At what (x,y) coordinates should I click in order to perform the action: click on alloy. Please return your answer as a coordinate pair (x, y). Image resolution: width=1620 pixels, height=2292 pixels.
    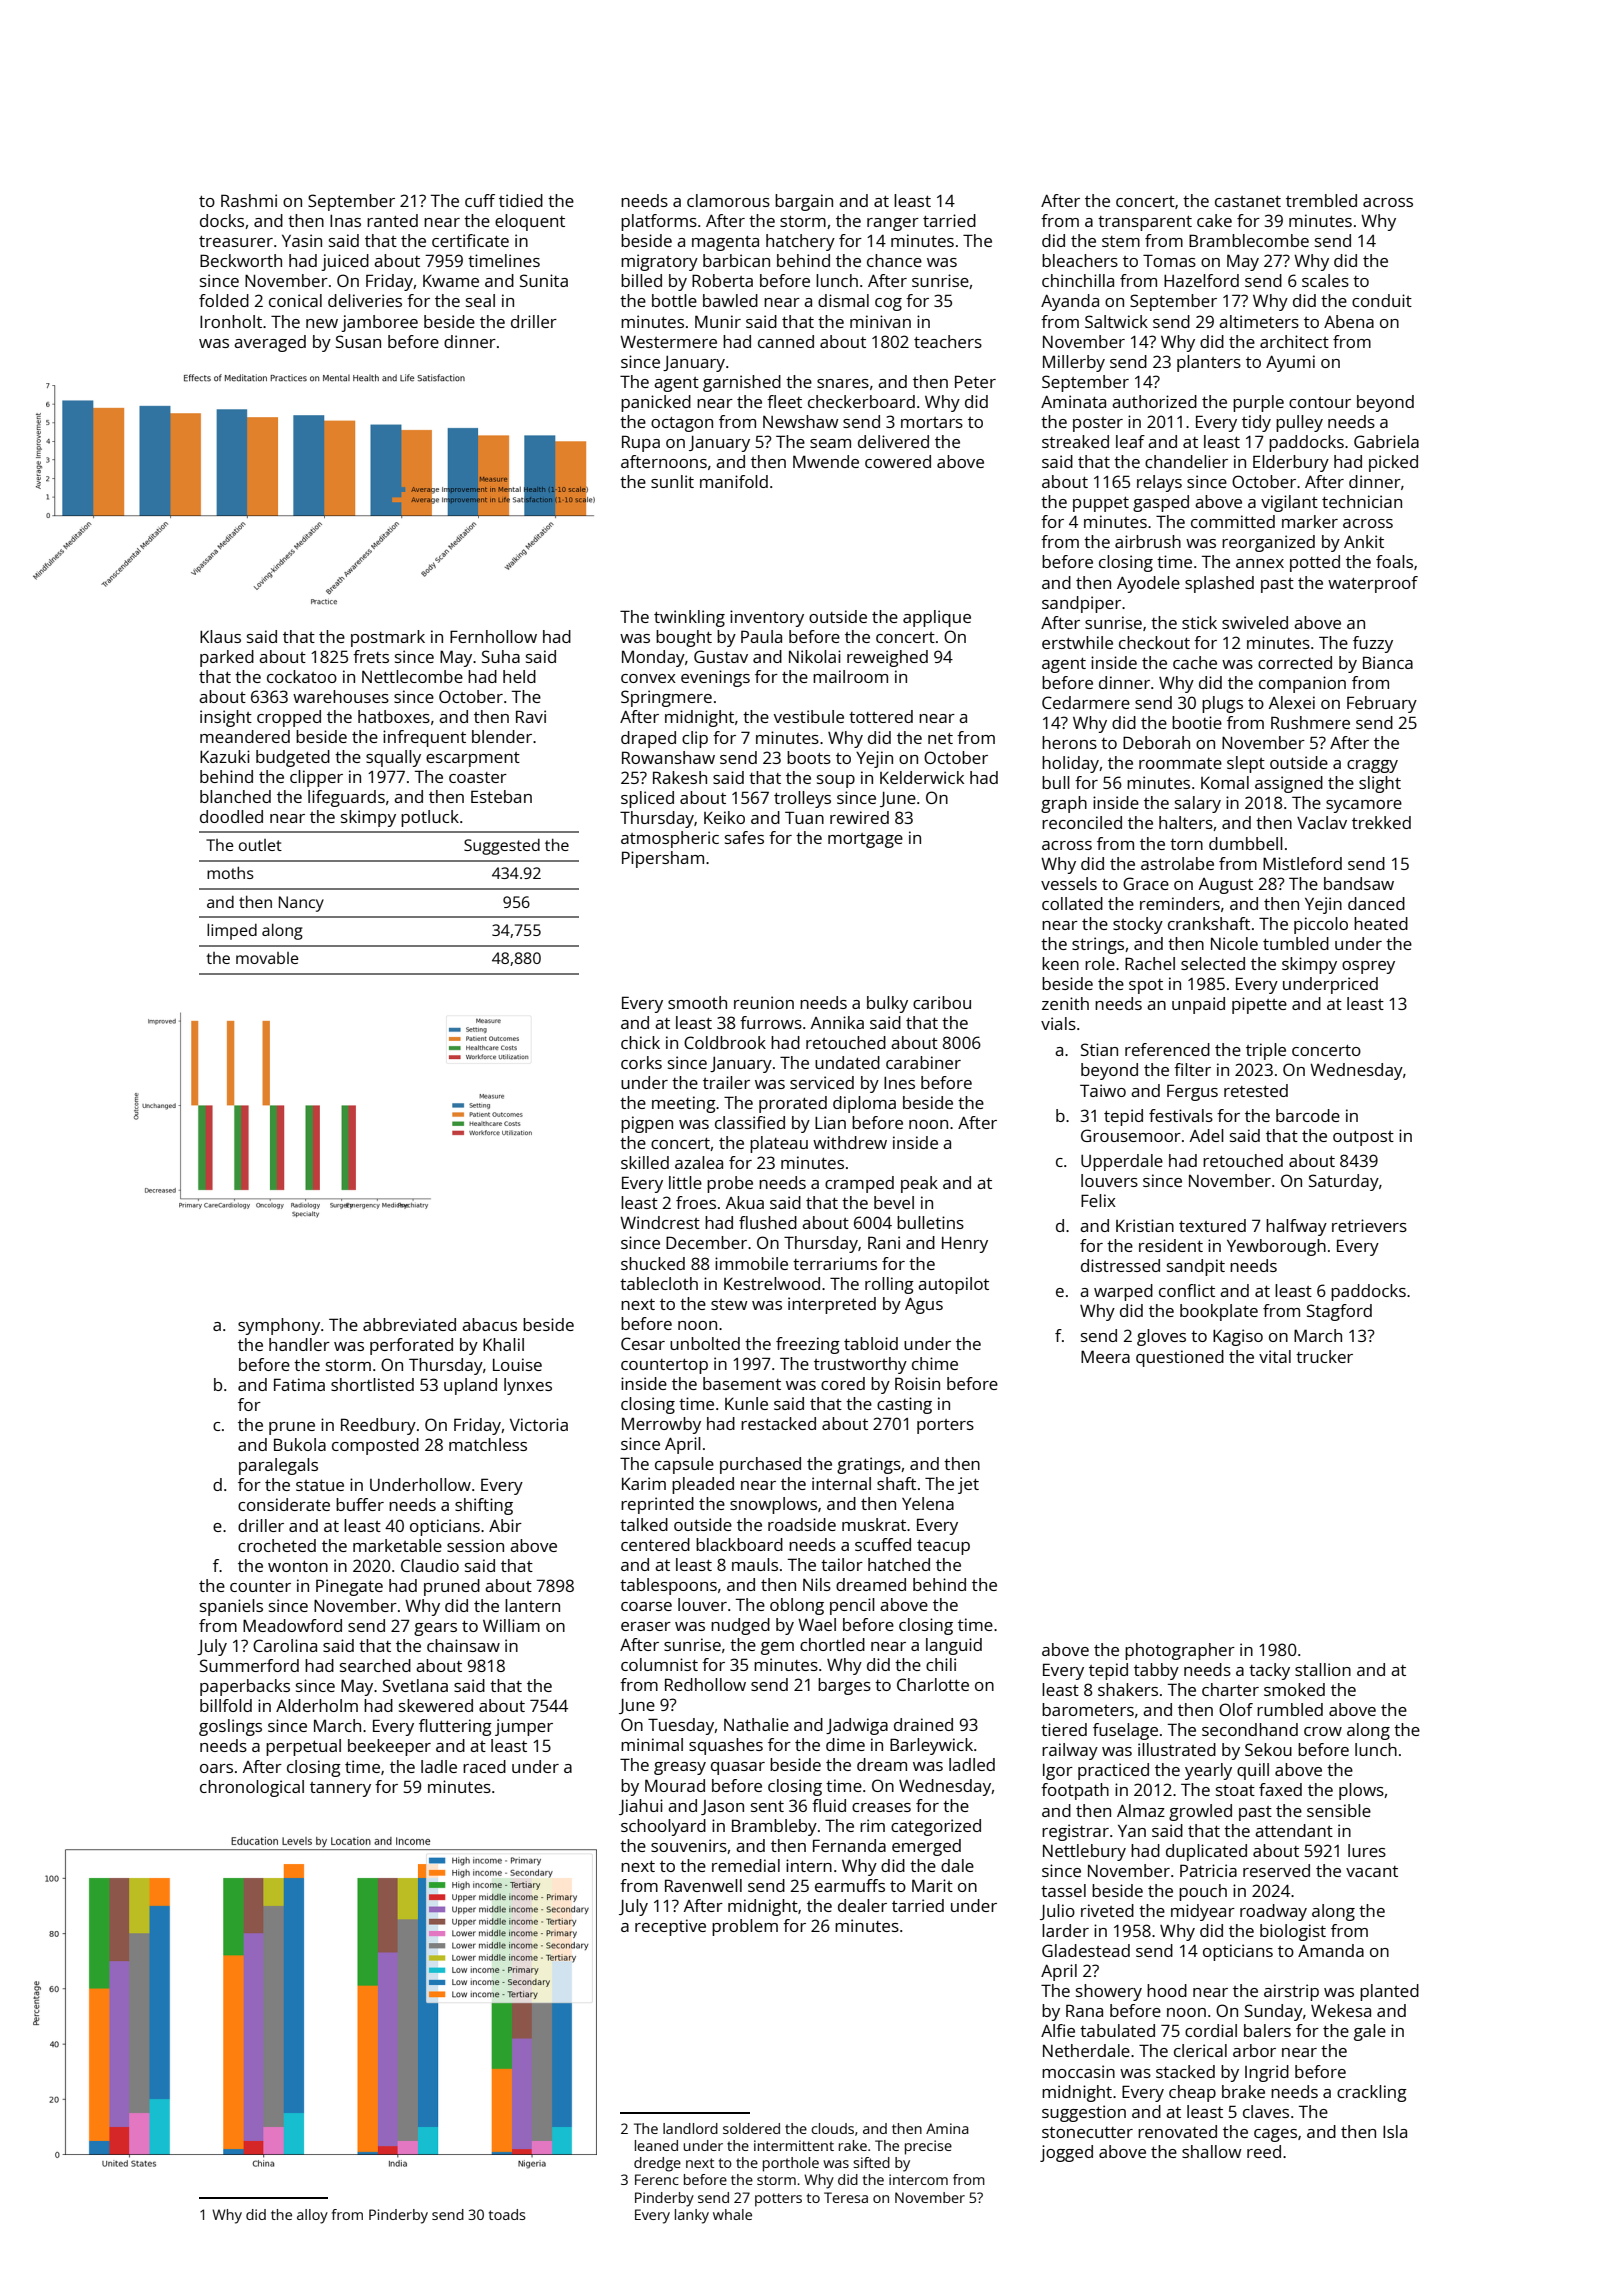
    Looking at the image, I should click on (312, 2216).
